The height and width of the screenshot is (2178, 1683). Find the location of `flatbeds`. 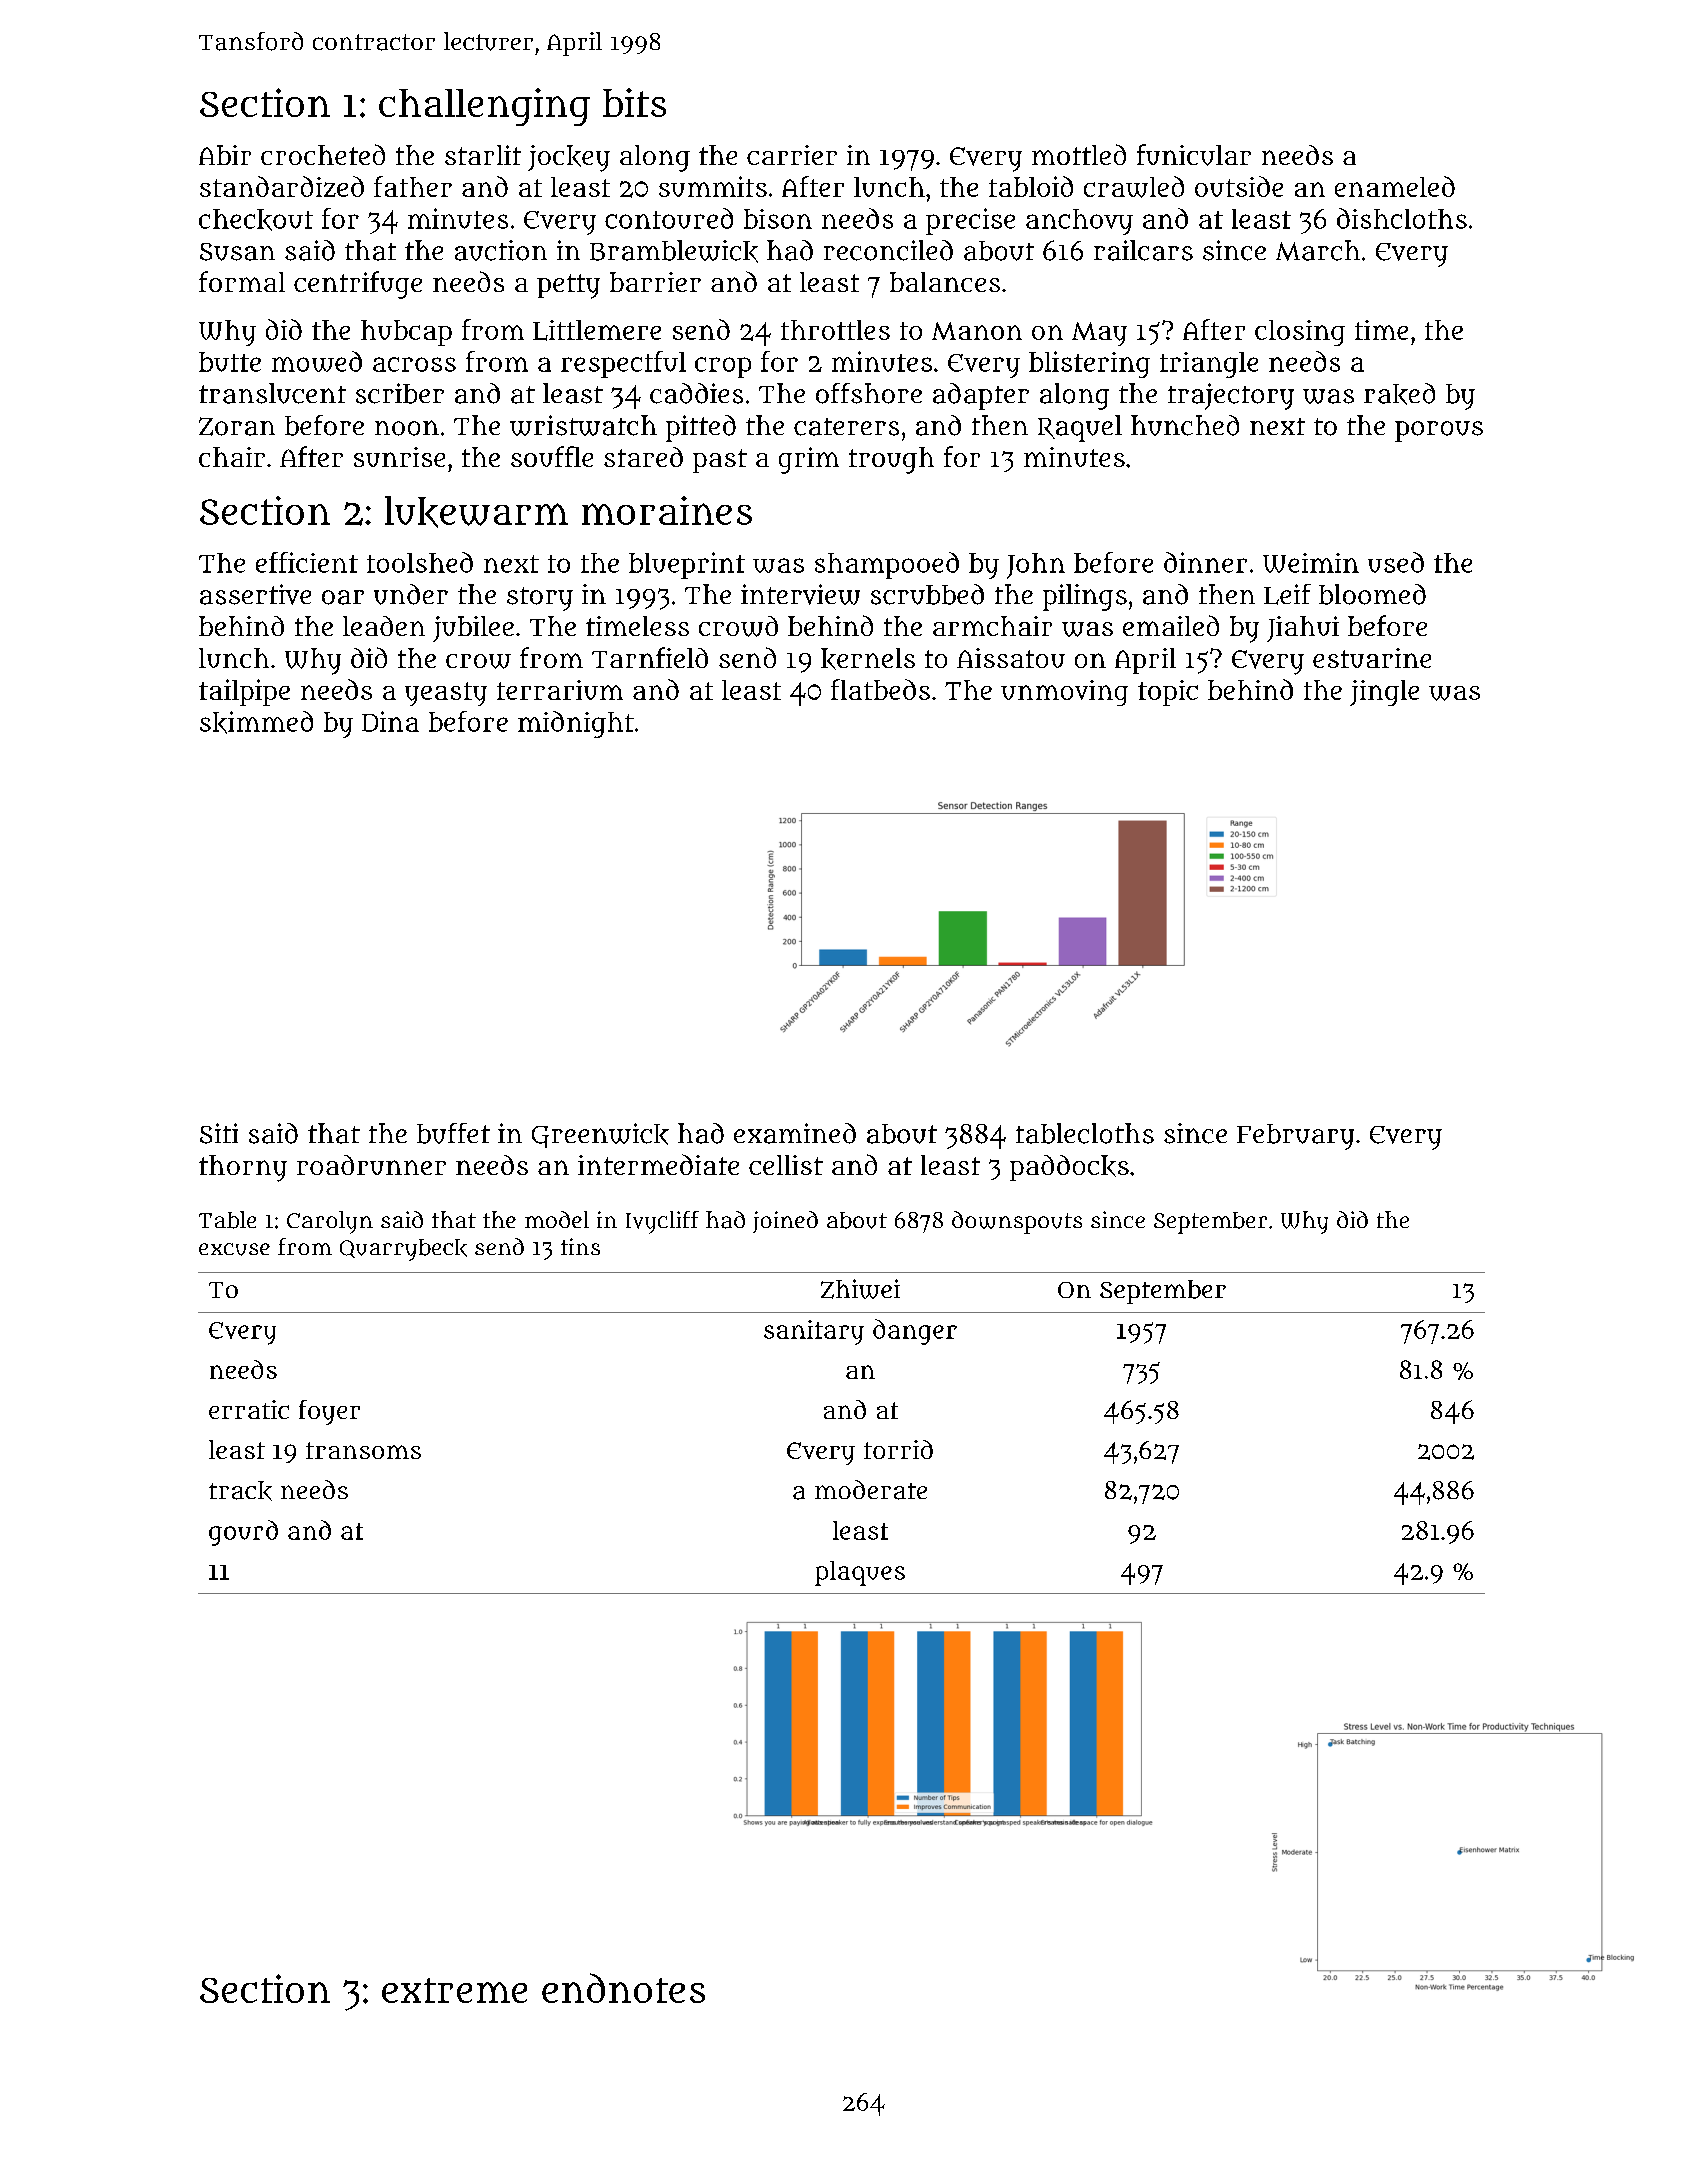

flatbeds is located at coordinates (880, 689).
